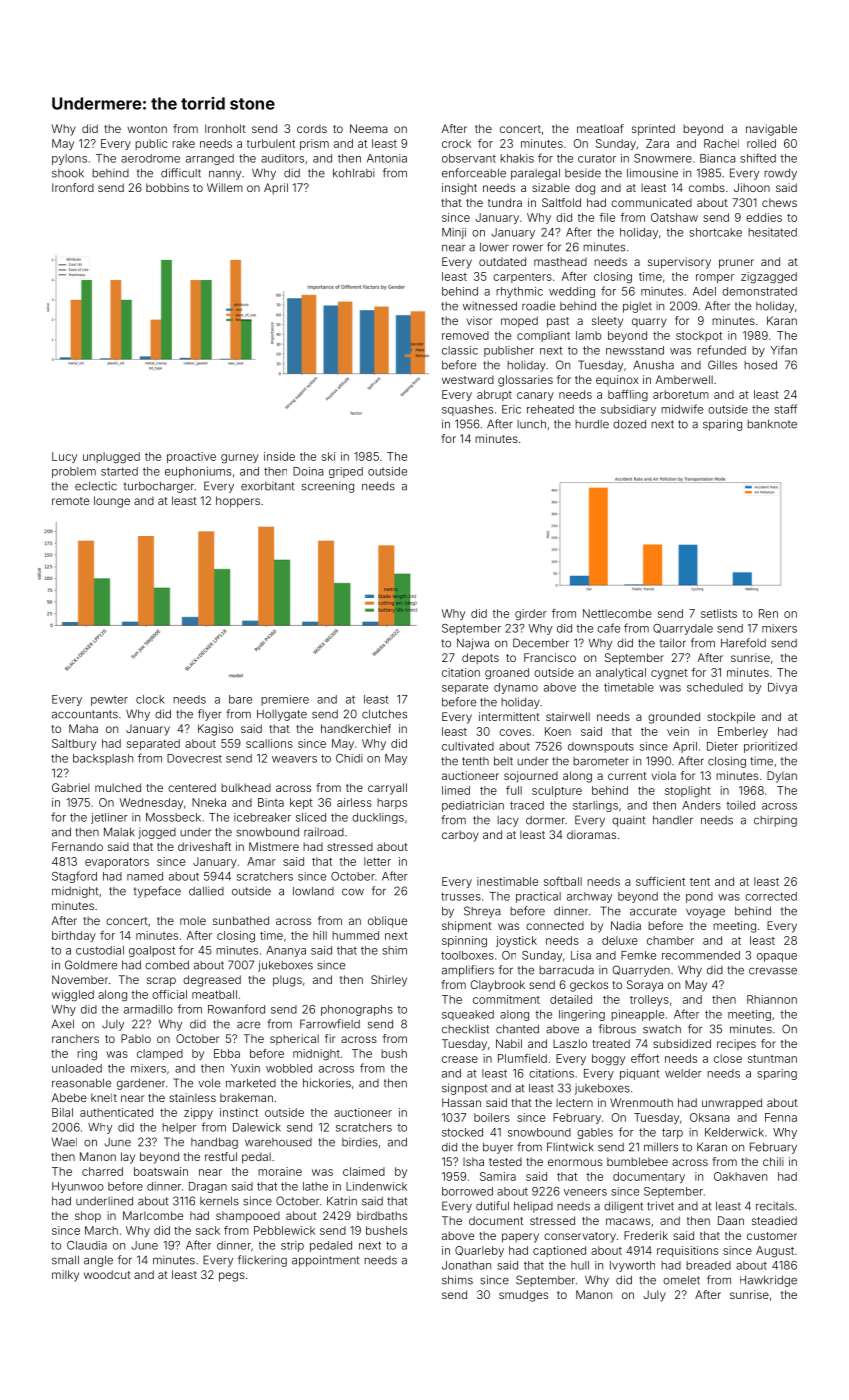  Describe the element at coordinates (167, 965) in the screenshot. I see `combed` at that location.
